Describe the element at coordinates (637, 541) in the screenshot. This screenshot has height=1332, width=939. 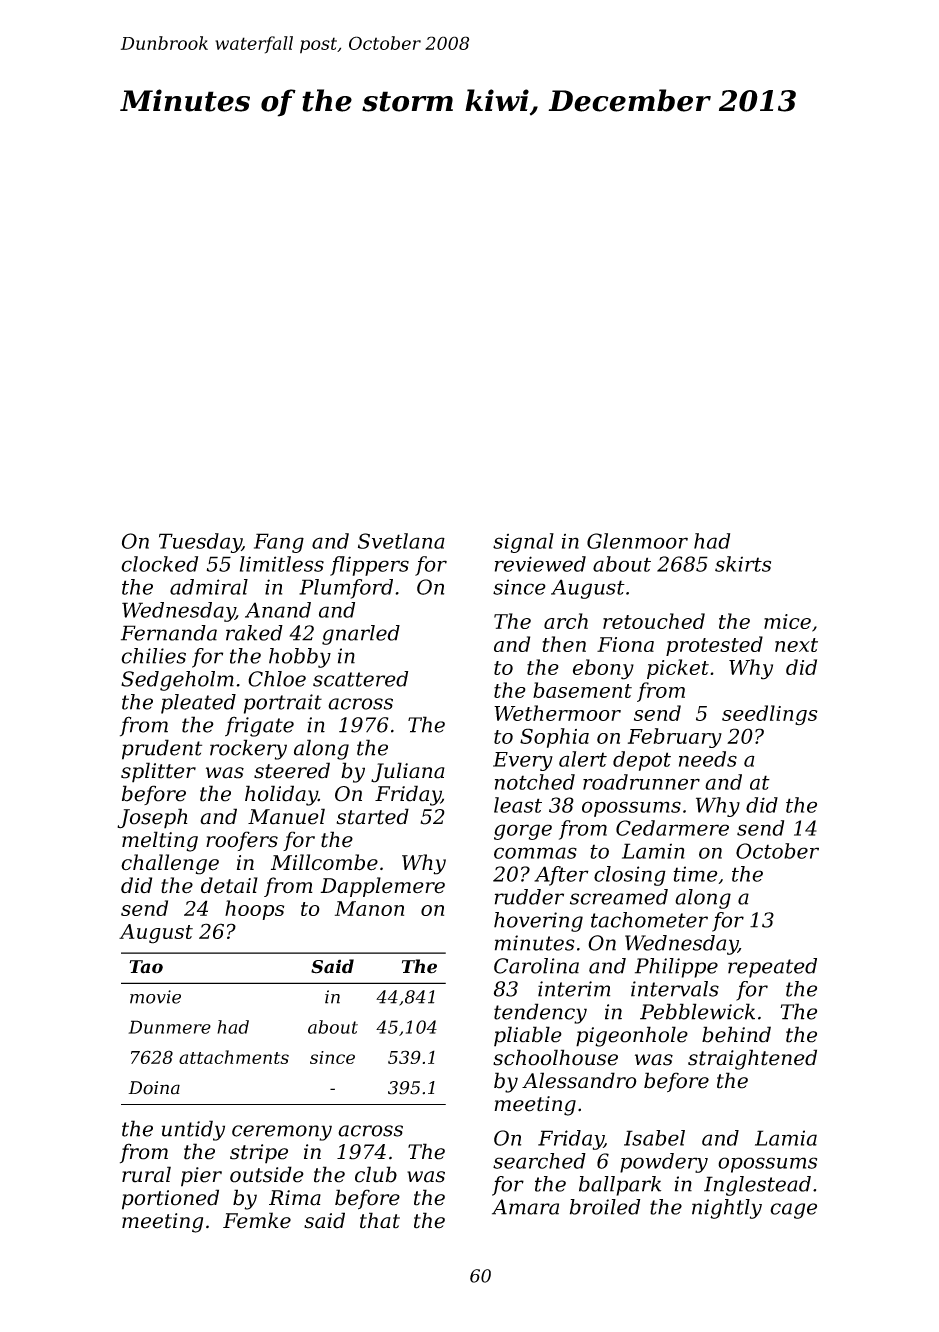
I see `Glenmoor` at that location.
